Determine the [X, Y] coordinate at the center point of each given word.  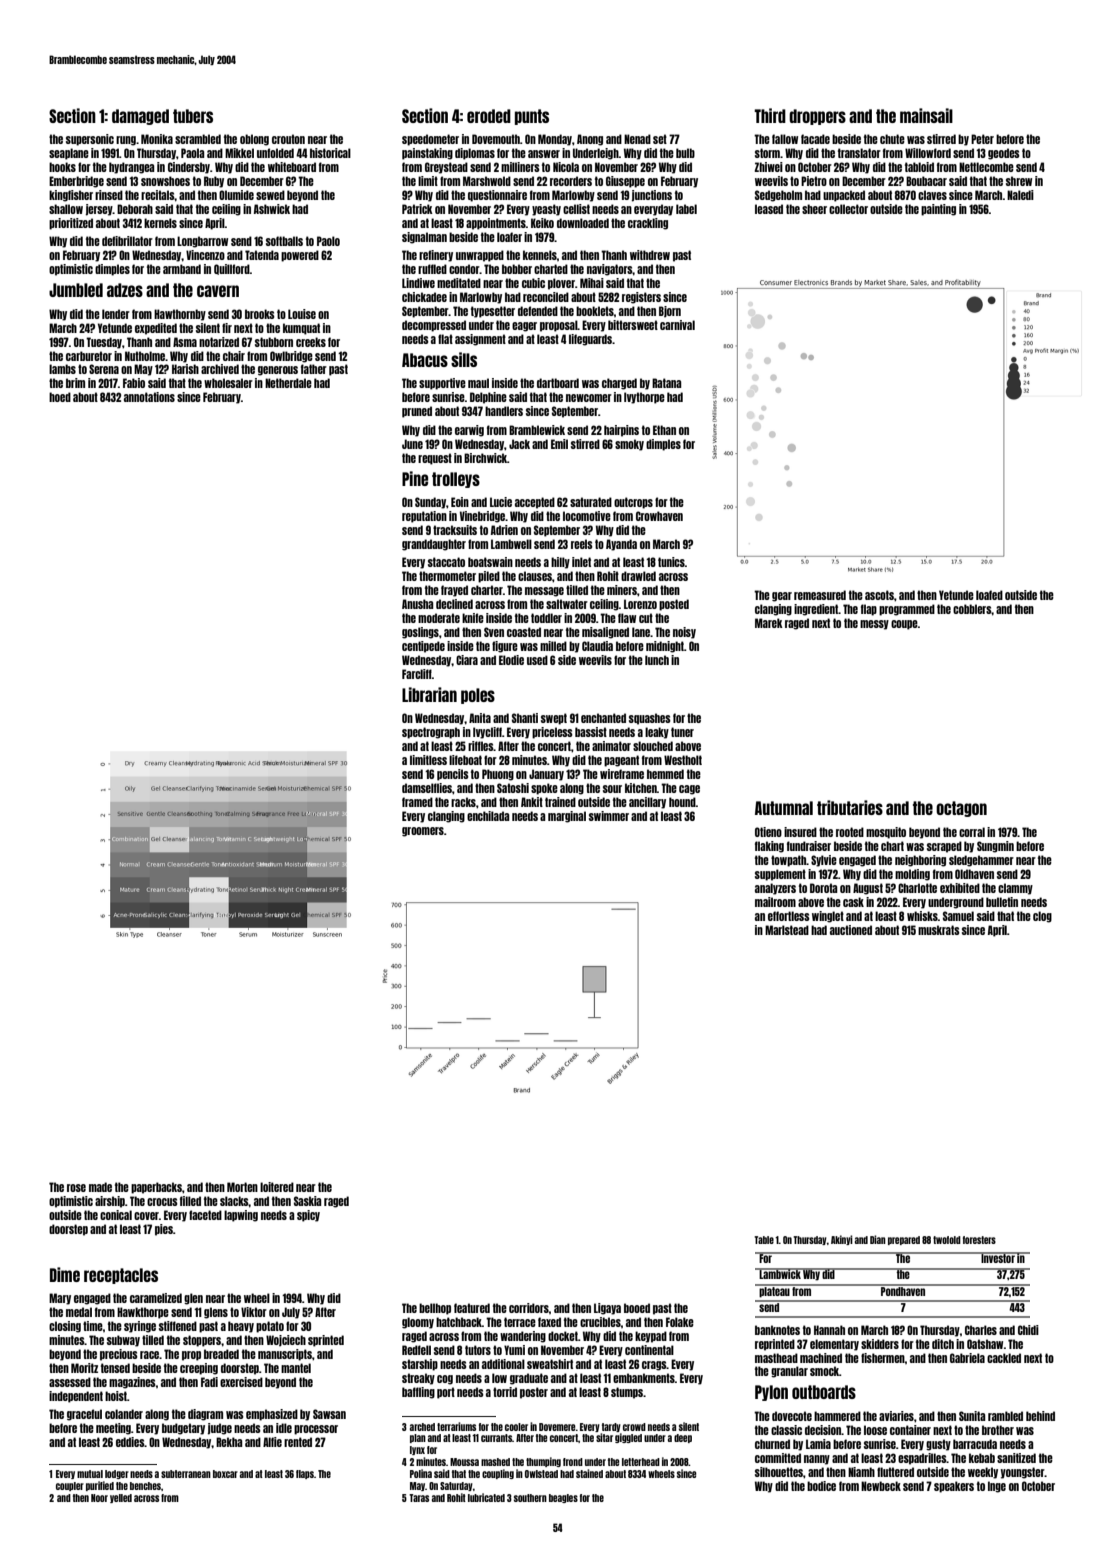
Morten [242, 1187]
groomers [423, 832]
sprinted [326, 1341]
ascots [879, 595]
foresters [979, 1240]
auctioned [851, 930]
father [314, 369]
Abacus [425, 360]
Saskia [307, 1201]
